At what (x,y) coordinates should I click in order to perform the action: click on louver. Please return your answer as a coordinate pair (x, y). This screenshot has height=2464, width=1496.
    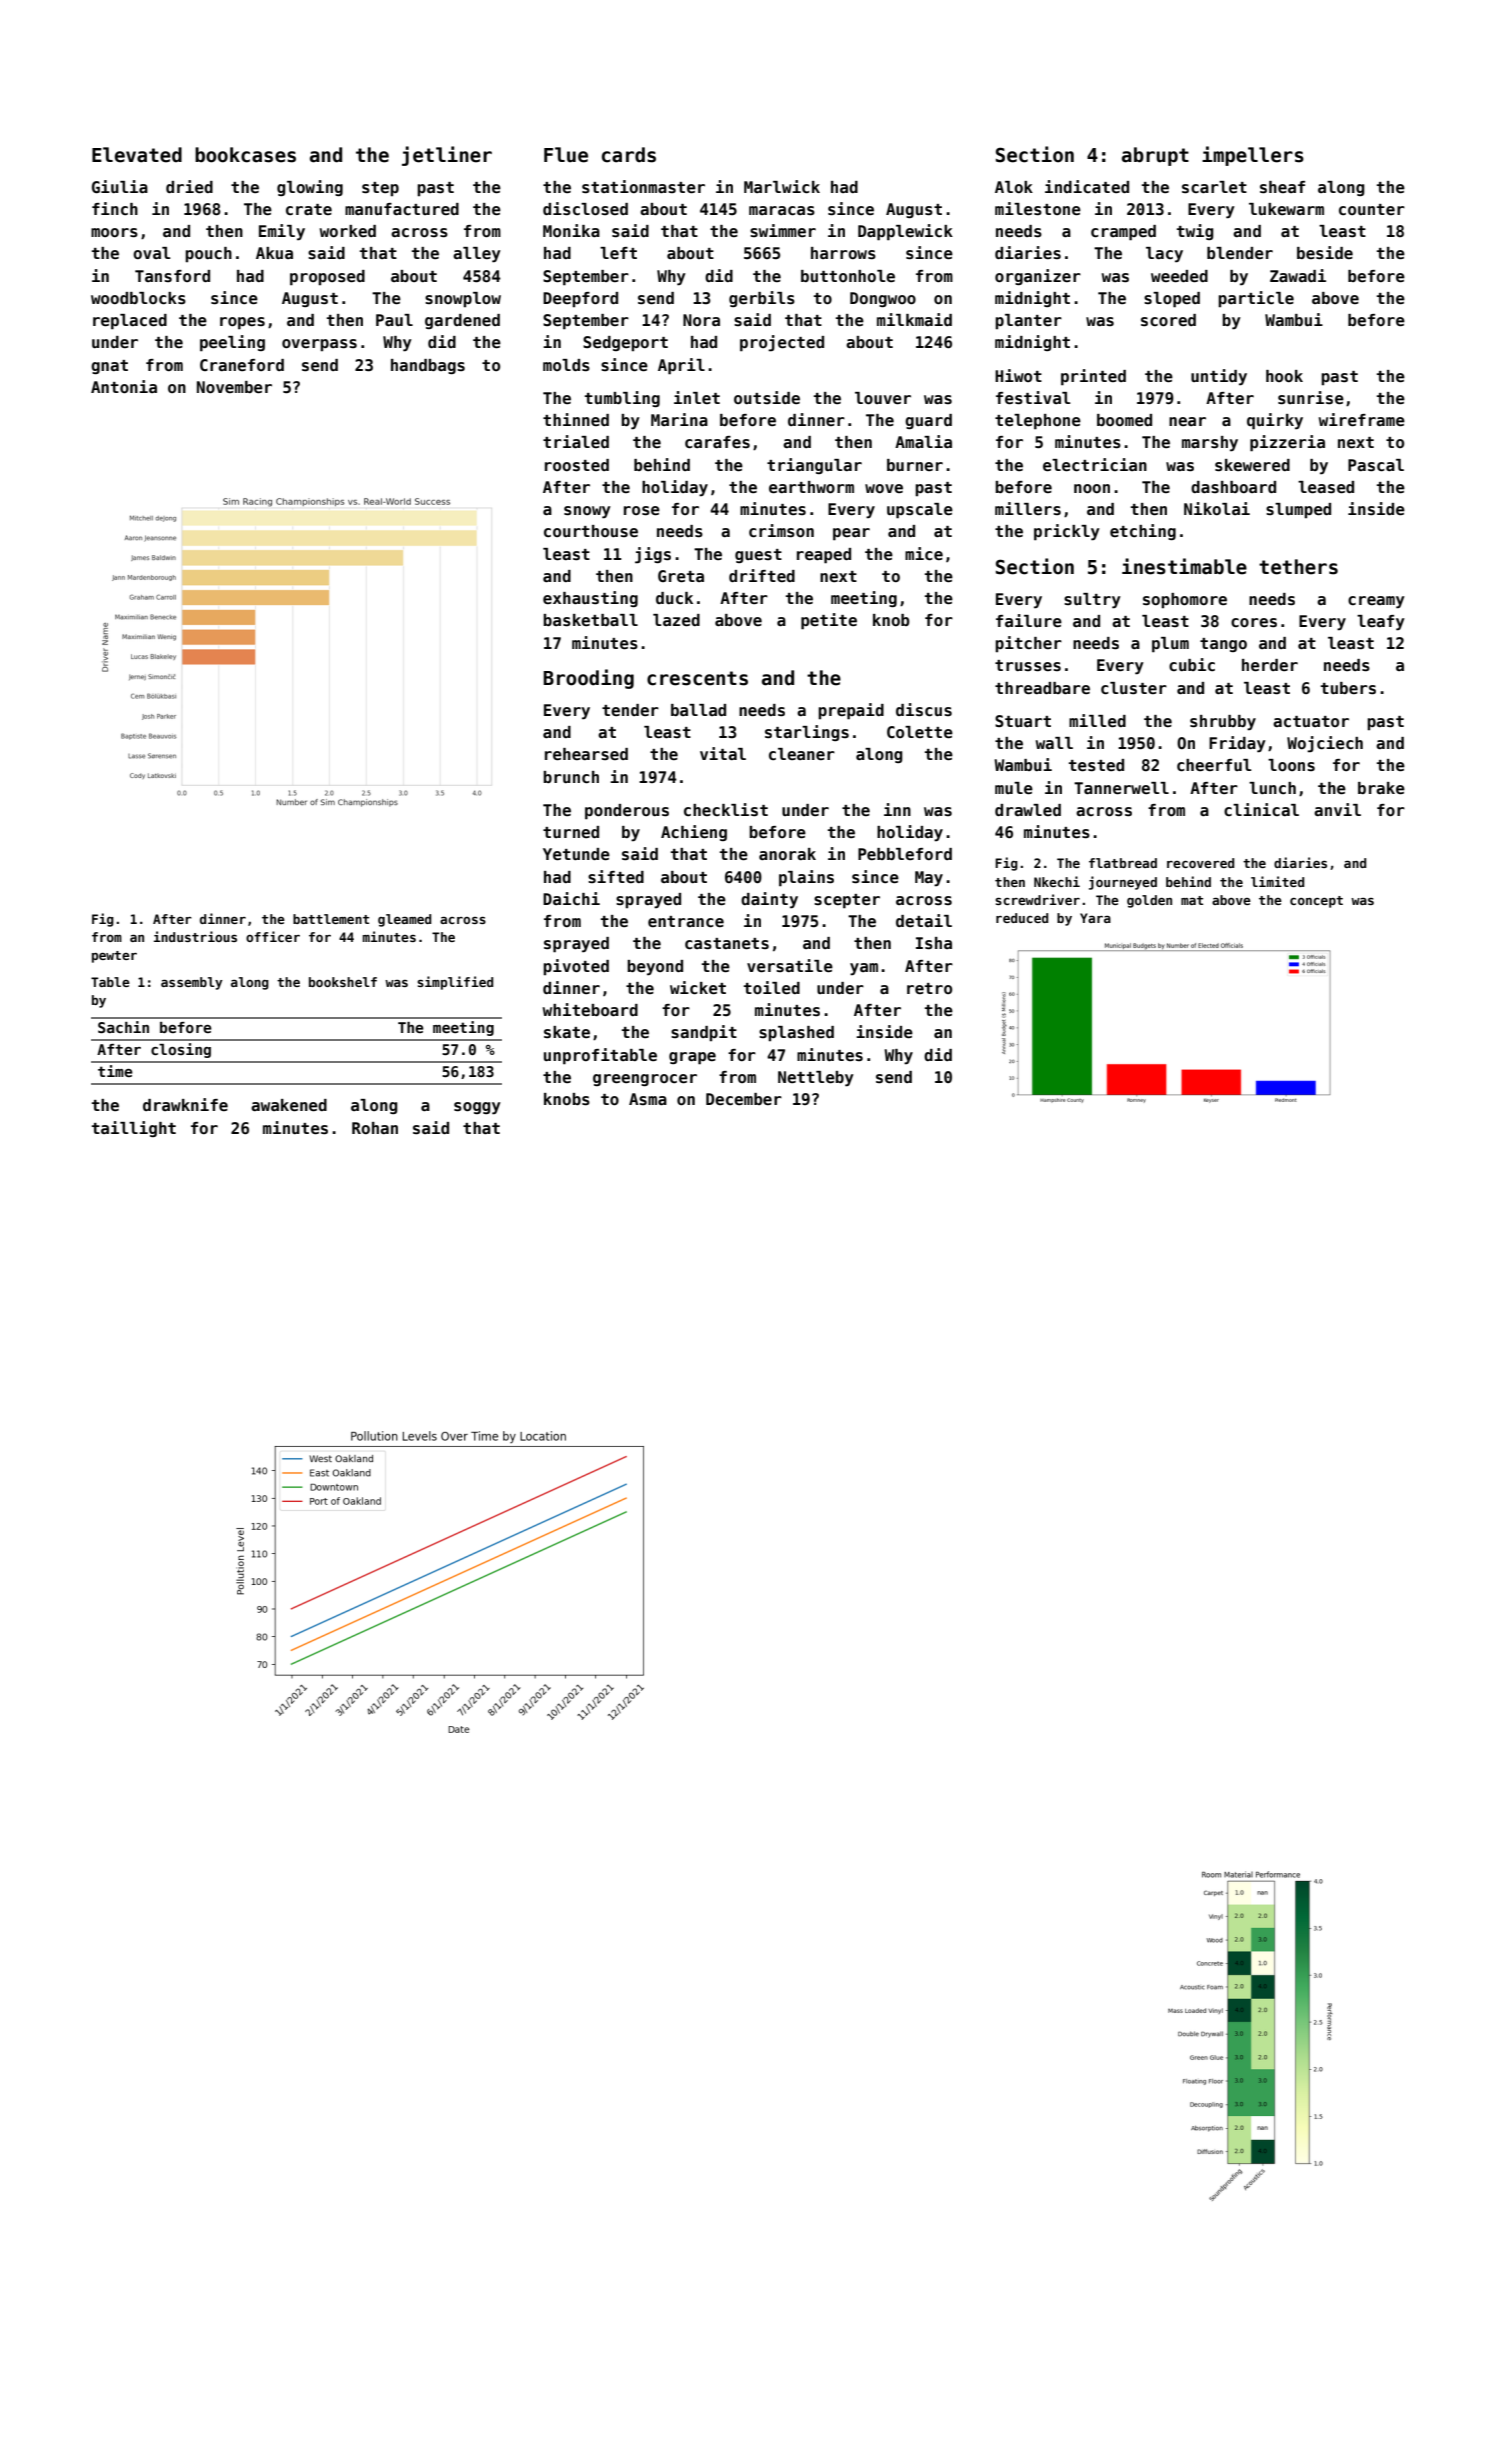
    Looking at the image, I should click on (883, 398).
